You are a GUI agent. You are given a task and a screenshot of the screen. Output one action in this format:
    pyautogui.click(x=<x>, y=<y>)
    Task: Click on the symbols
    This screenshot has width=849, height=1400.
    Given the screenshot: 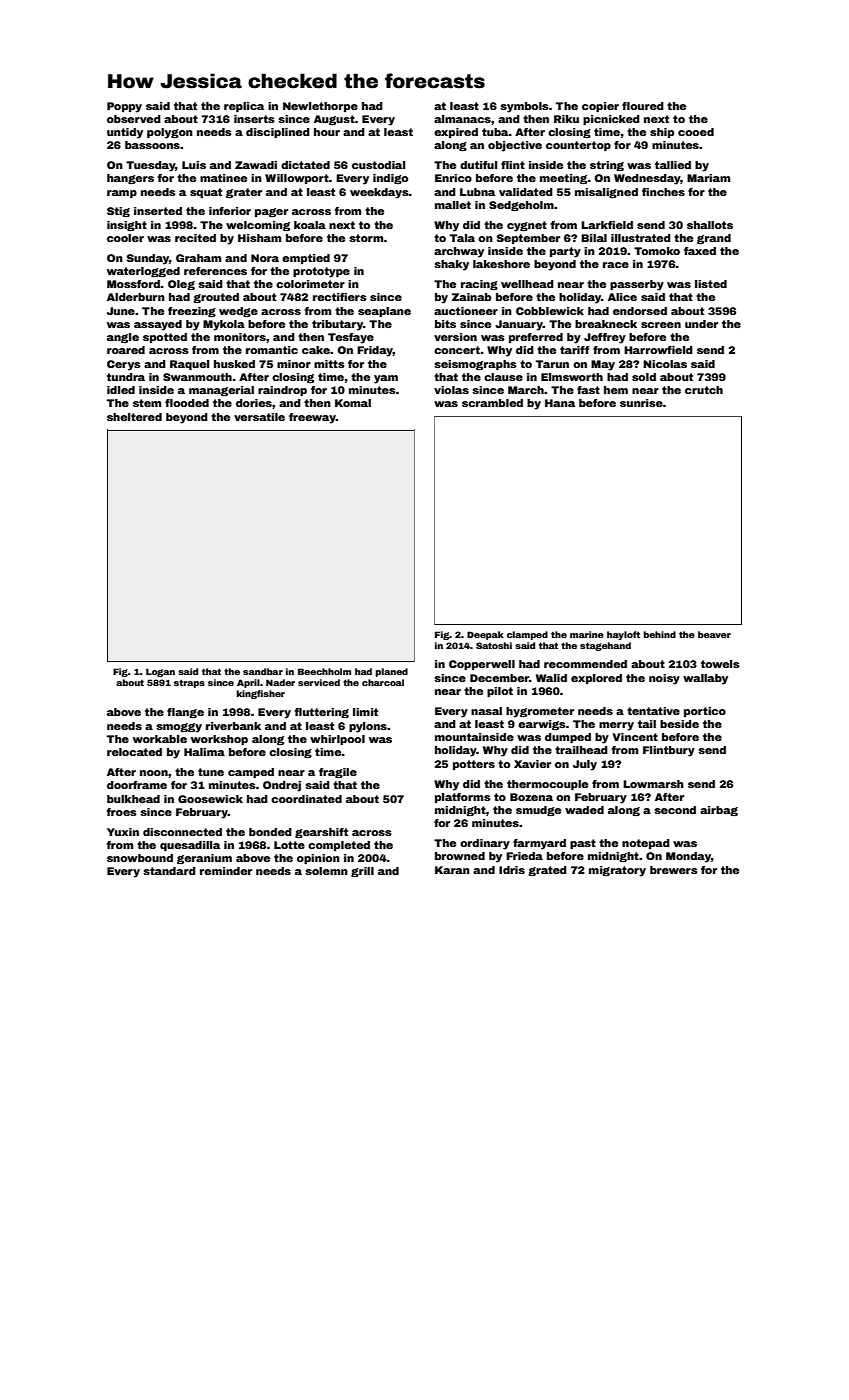 What is the action you would take?
    pyautogui.click(x=524, y=107)
